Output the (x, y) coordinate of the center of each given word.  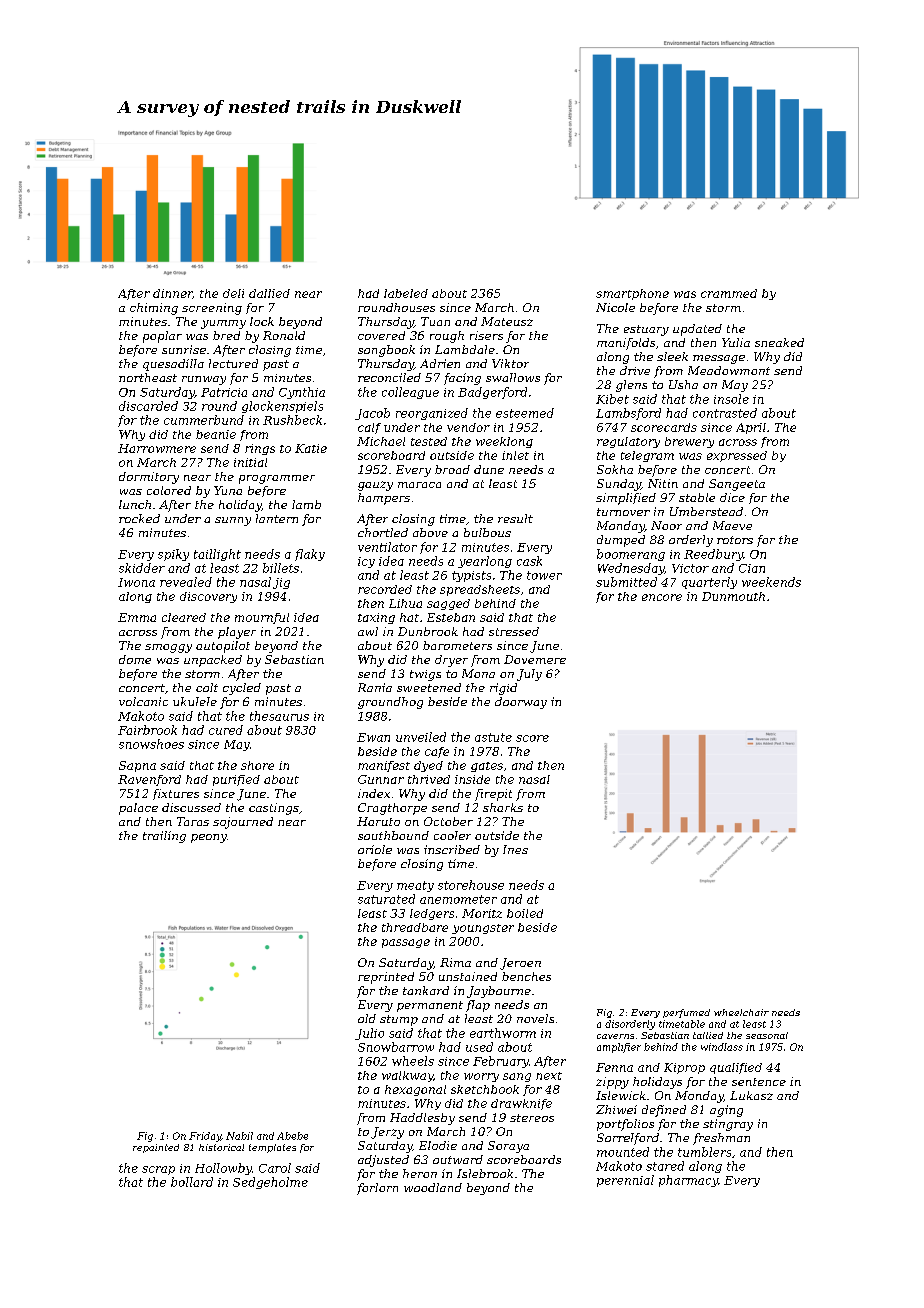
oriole (375, 849)
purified (236, 780)
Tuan (435, 321)
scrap (158, 1170)
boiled (525, 913)
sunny (233, 521)
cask (529, 561)
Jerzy (387, 1133)
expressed (737, 456)
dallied (269, 293)
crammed (729, 293)
